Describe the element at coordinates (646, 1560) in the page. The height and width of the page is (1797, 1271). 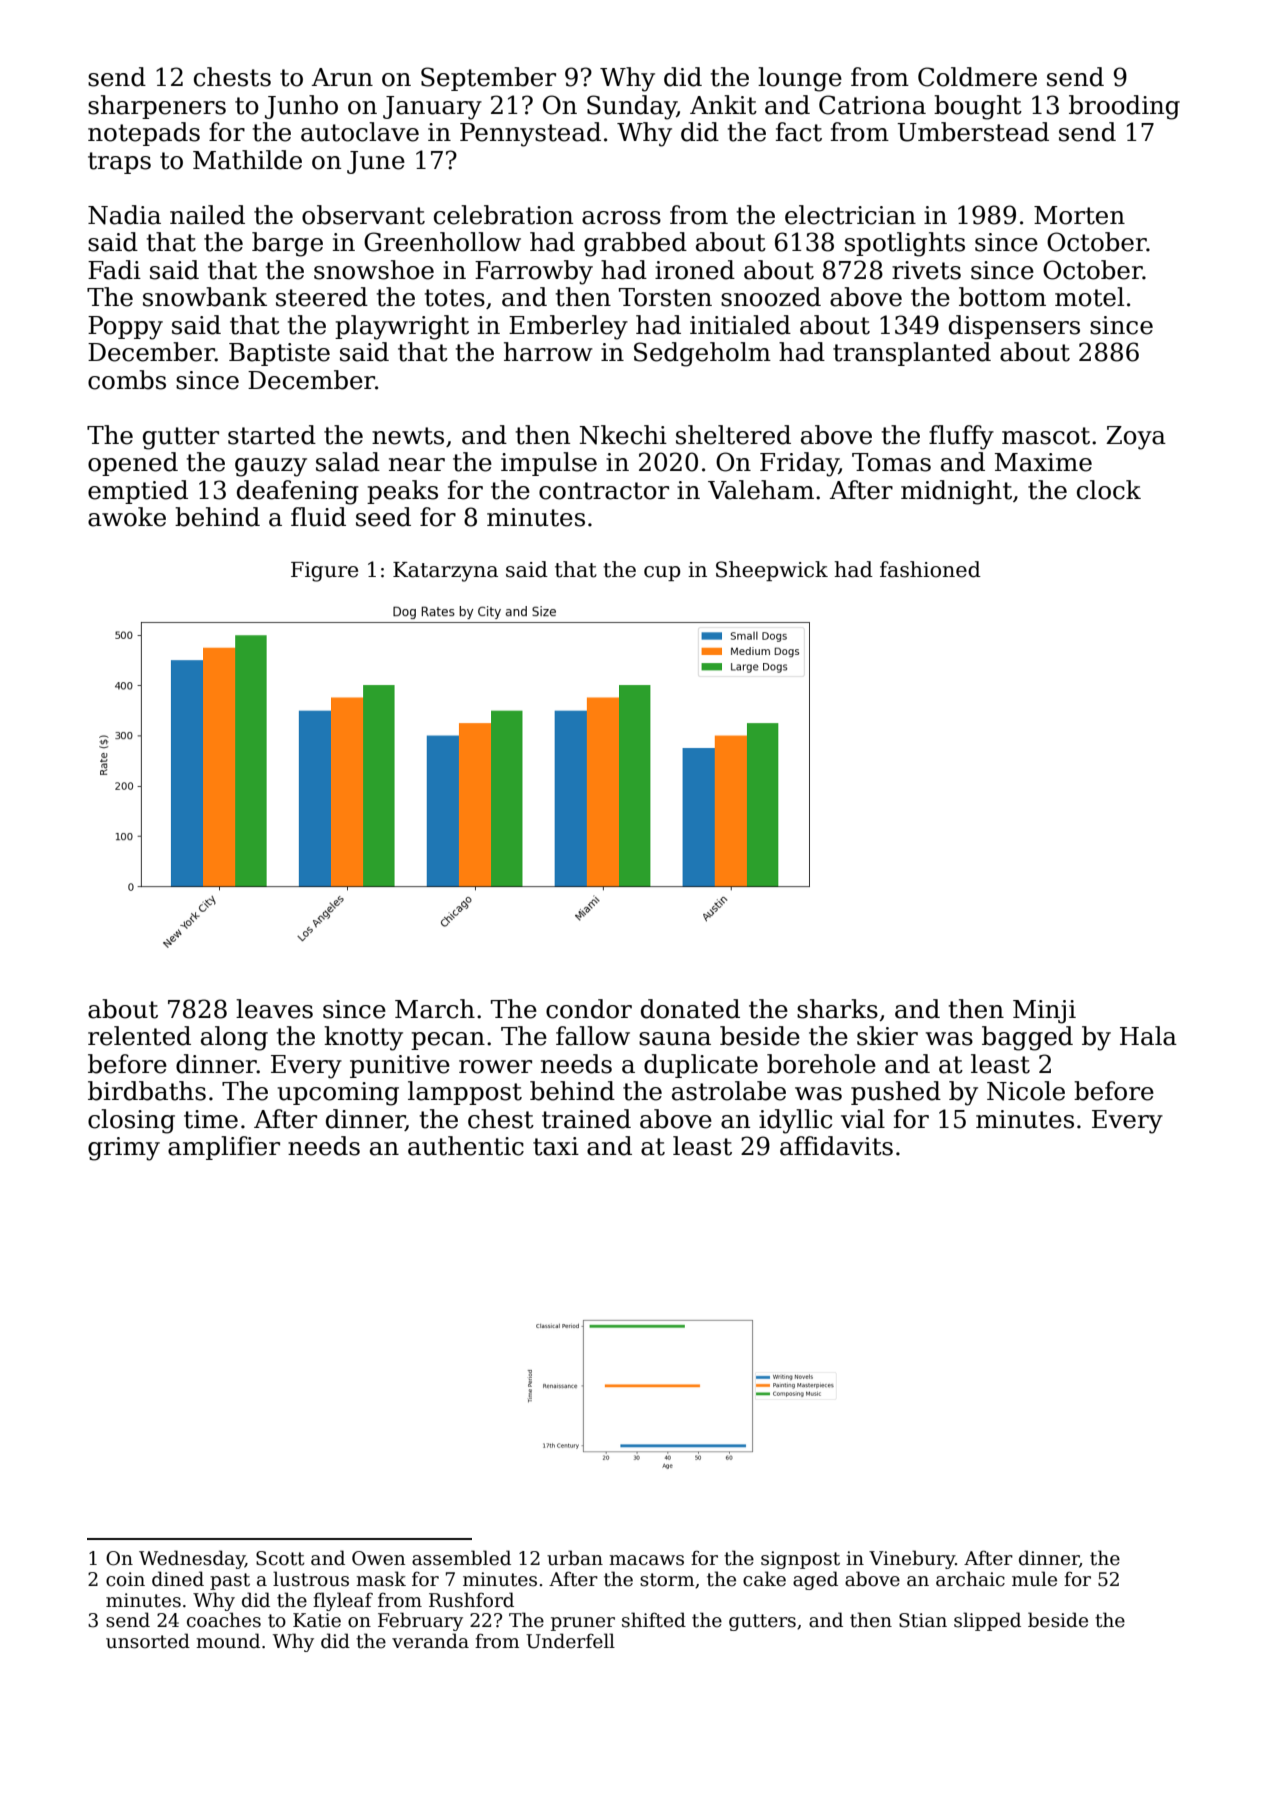
I see `macaws` at that location.
